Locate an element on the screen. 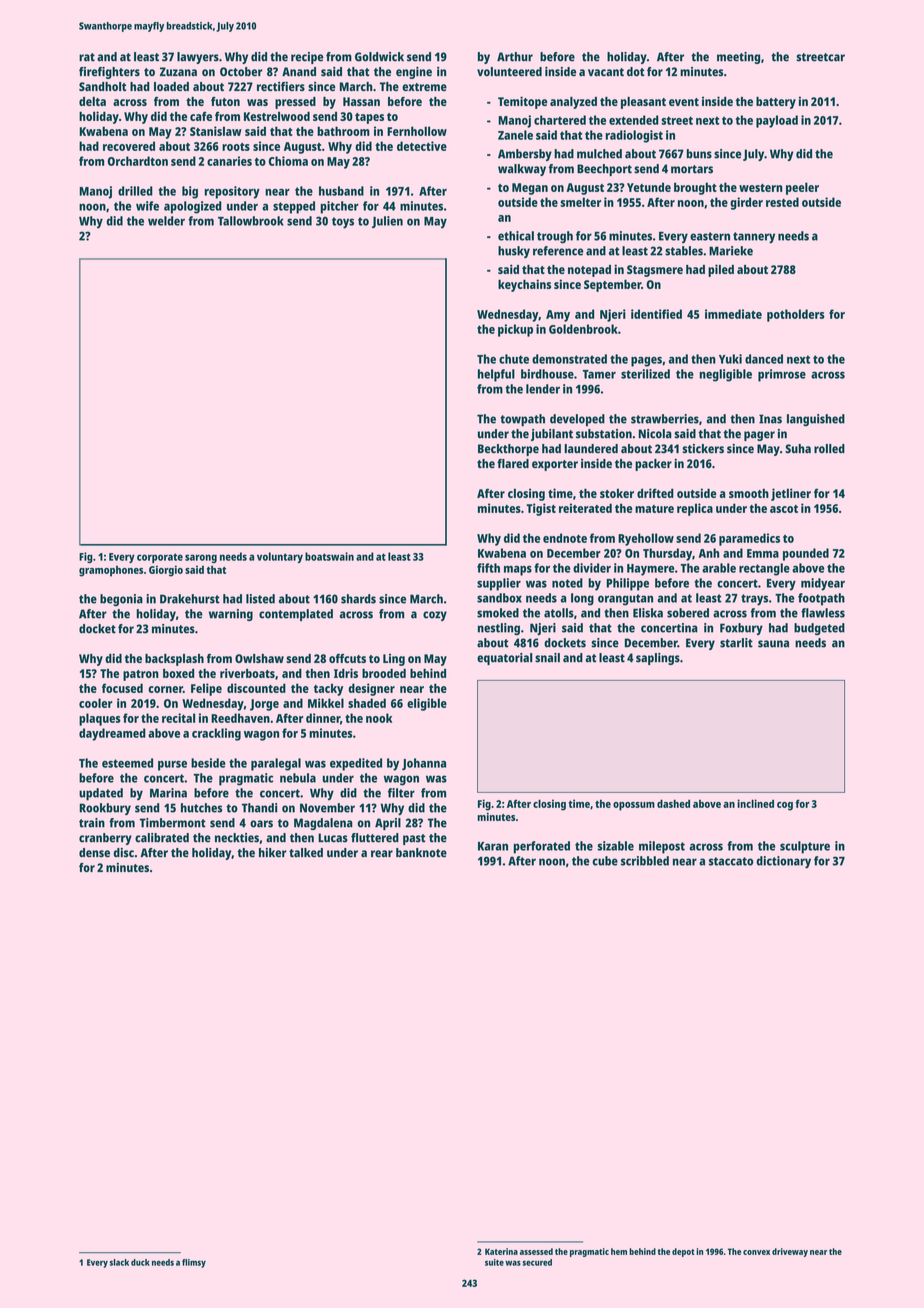 This screenshot has height=1308, width=924. rear is located at coordinates (382, 854).
